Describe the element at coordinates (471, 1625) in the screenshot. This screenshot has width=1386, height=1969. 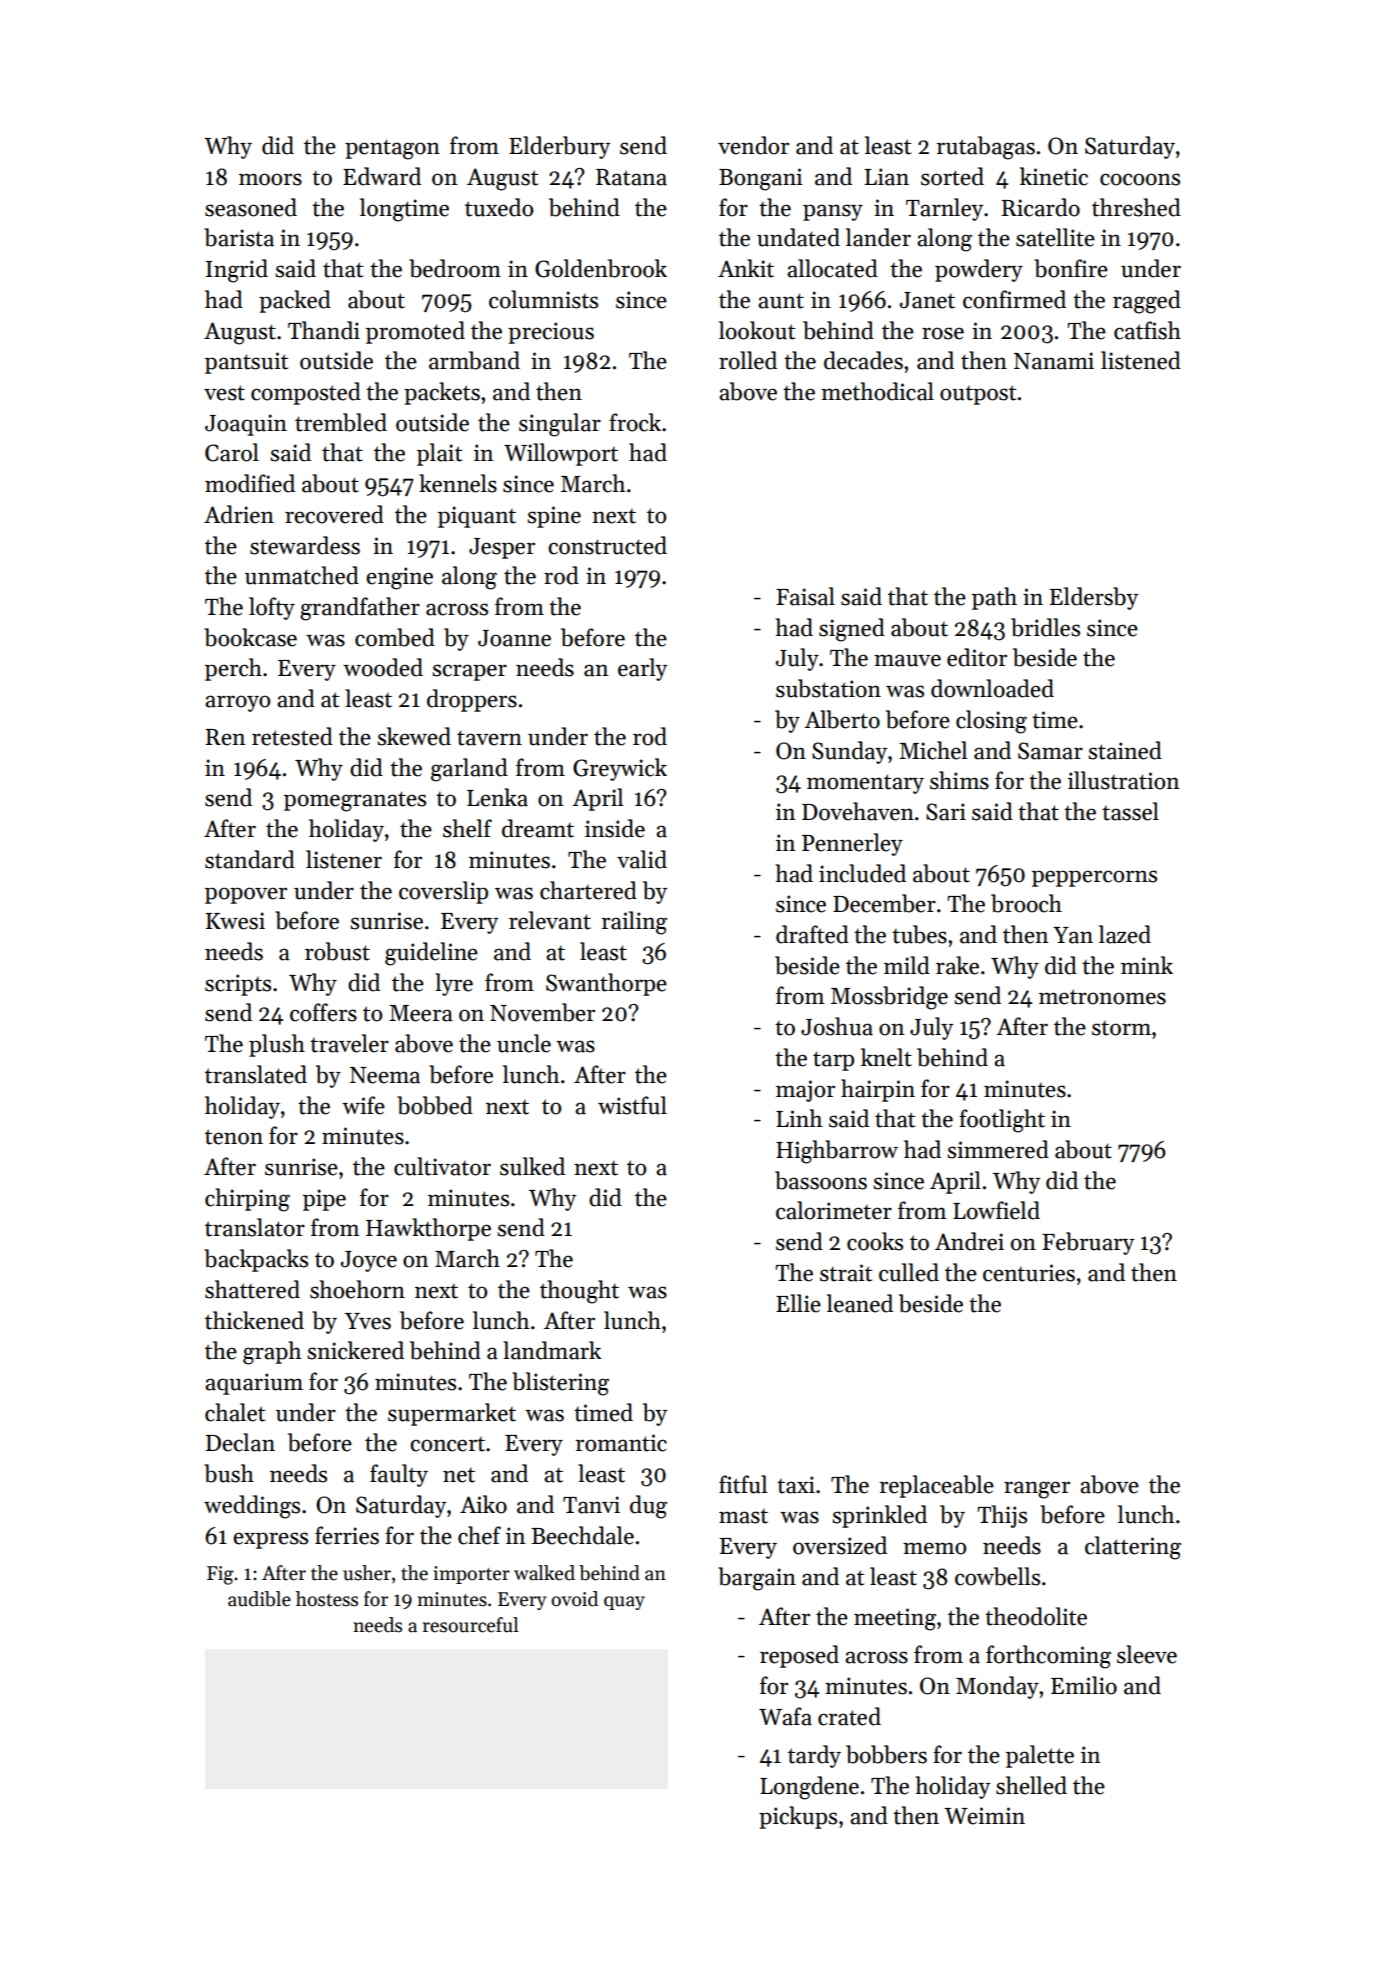
I see `resourceful` at that location.
